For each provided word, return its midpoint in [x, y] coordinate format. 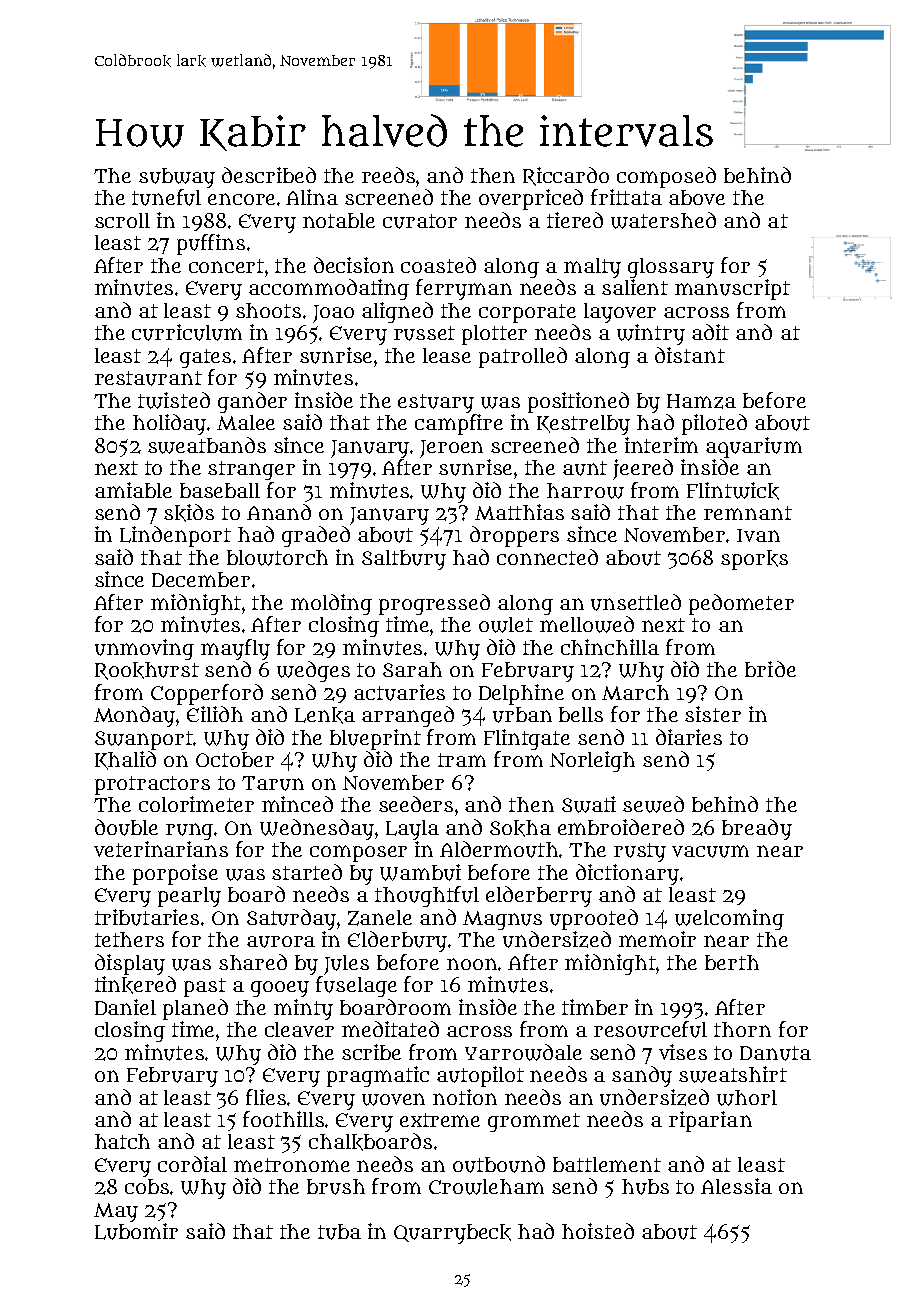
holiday [169, 424]
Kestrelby [583, 425]
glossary [671, 268]
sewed [653, 804]
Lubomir [136, 1231]
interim [661, 445]
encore [241, 199]
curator [420, 221]
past [205, 987]
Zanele [380, 918]
